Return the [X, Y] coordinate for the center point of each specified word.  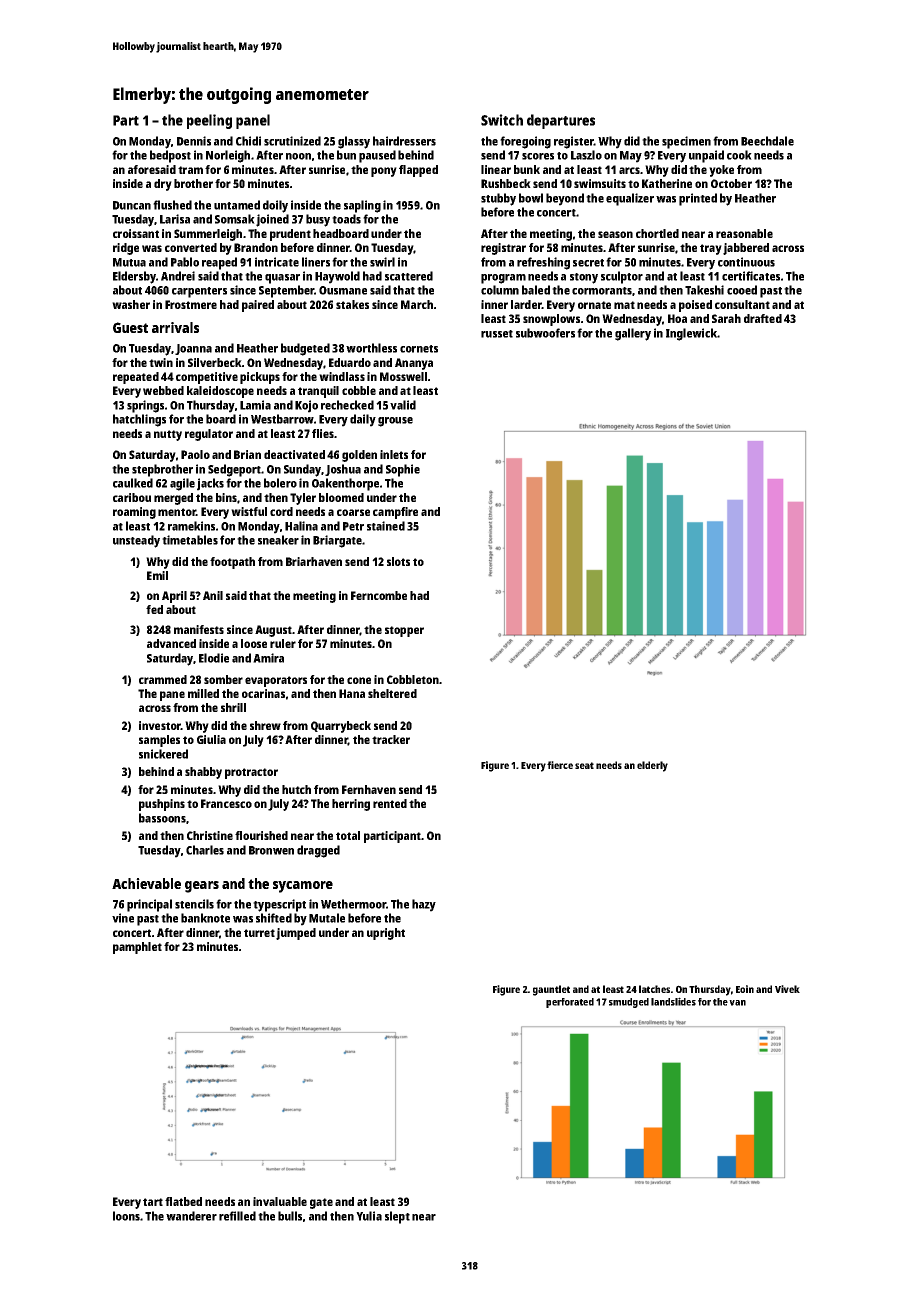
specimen [686, 142]
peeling [209, 121]
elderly [652, 766]
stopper [404, 631]
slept [397, 1217]
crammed [163, 679]
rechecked [347, 405]
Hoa [677, 318]
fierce [560, 765]
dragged [318, 851]
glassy [354, 142]
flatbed [183, 1201]
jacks [210, 484]
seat [584, 765]
